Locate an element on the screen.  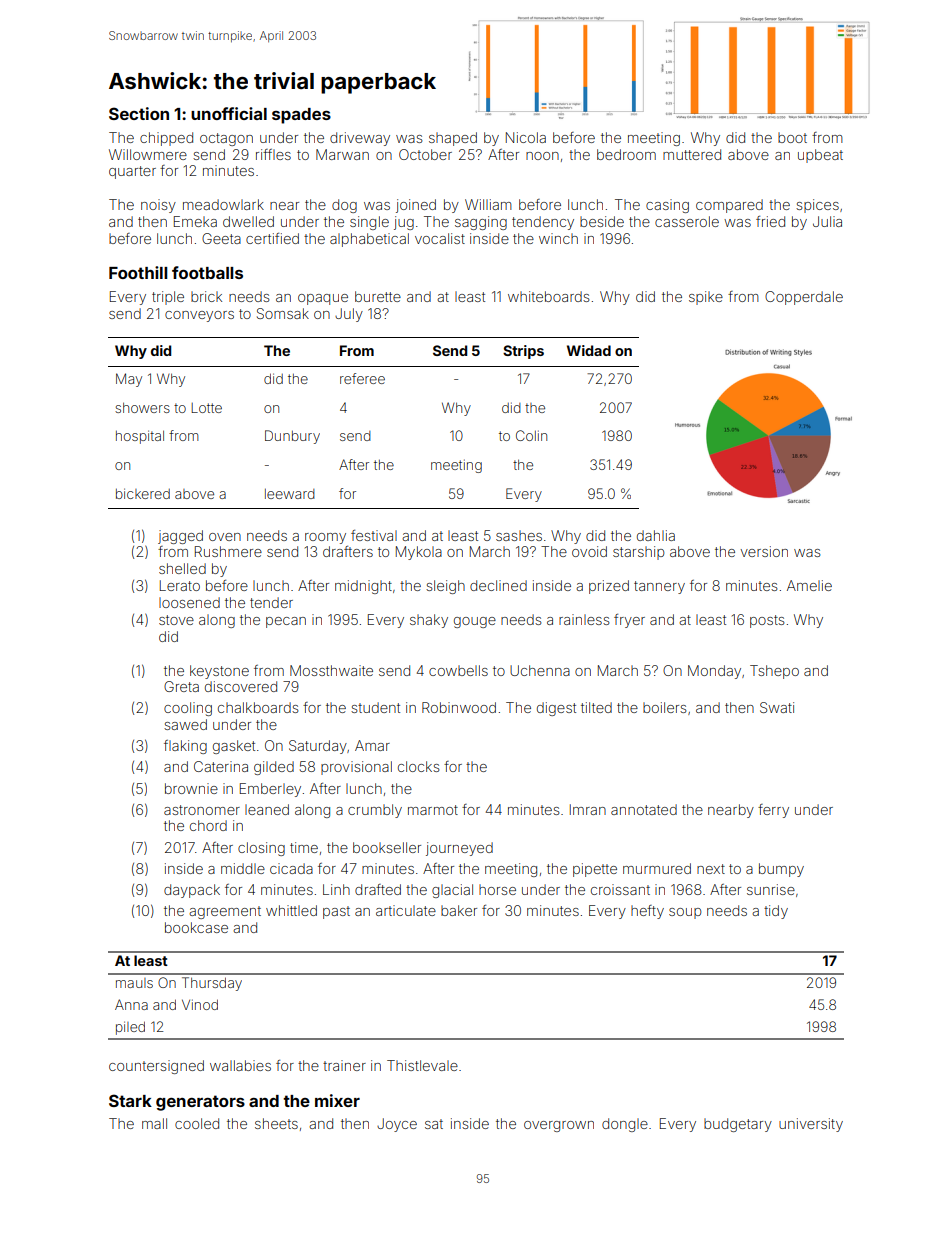
annotated is located at coordinates (644, 809).
